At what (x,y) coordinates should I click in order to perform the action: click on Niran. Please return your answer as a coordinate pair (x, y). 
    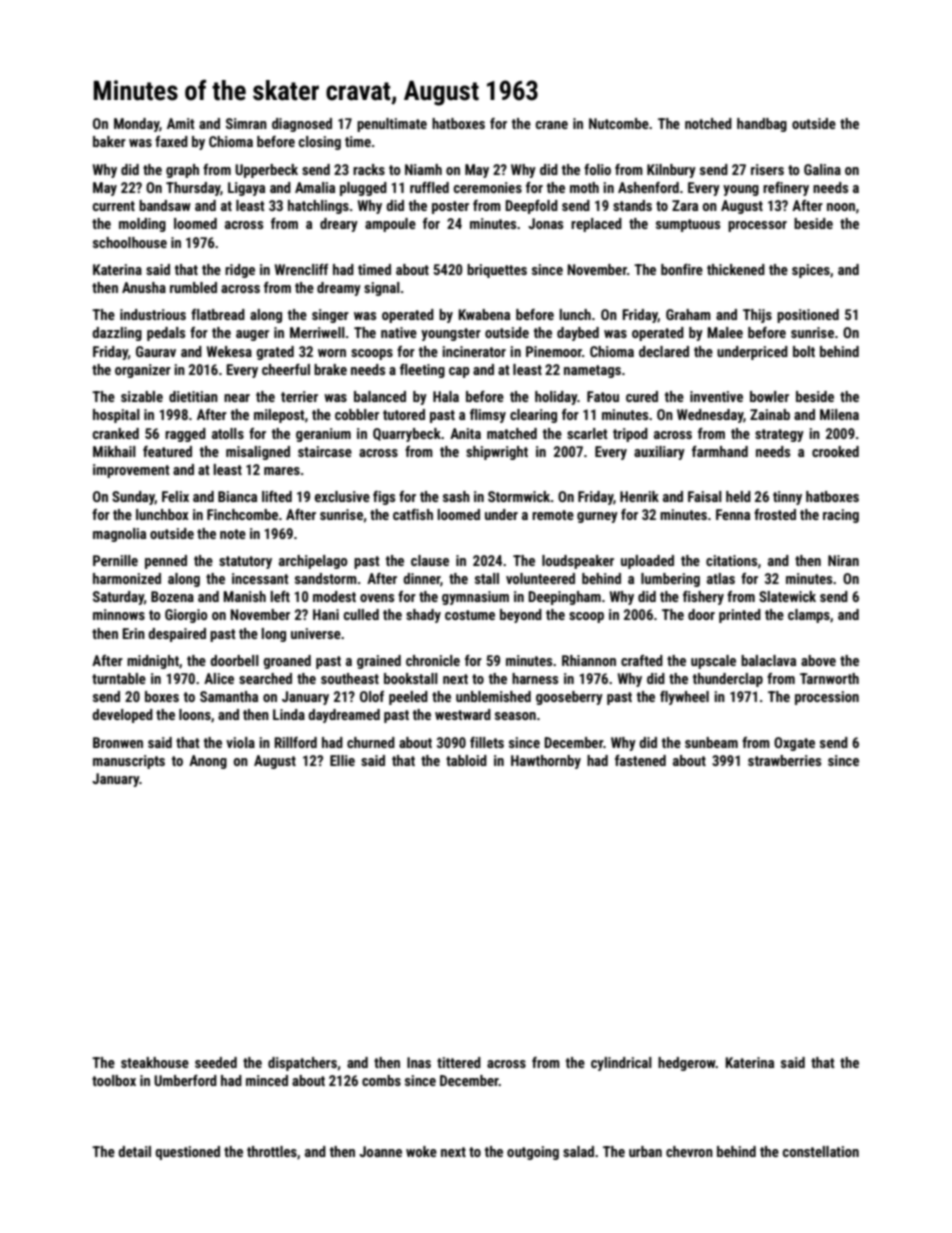
    Looking at the image, I should click on (843, 560).
